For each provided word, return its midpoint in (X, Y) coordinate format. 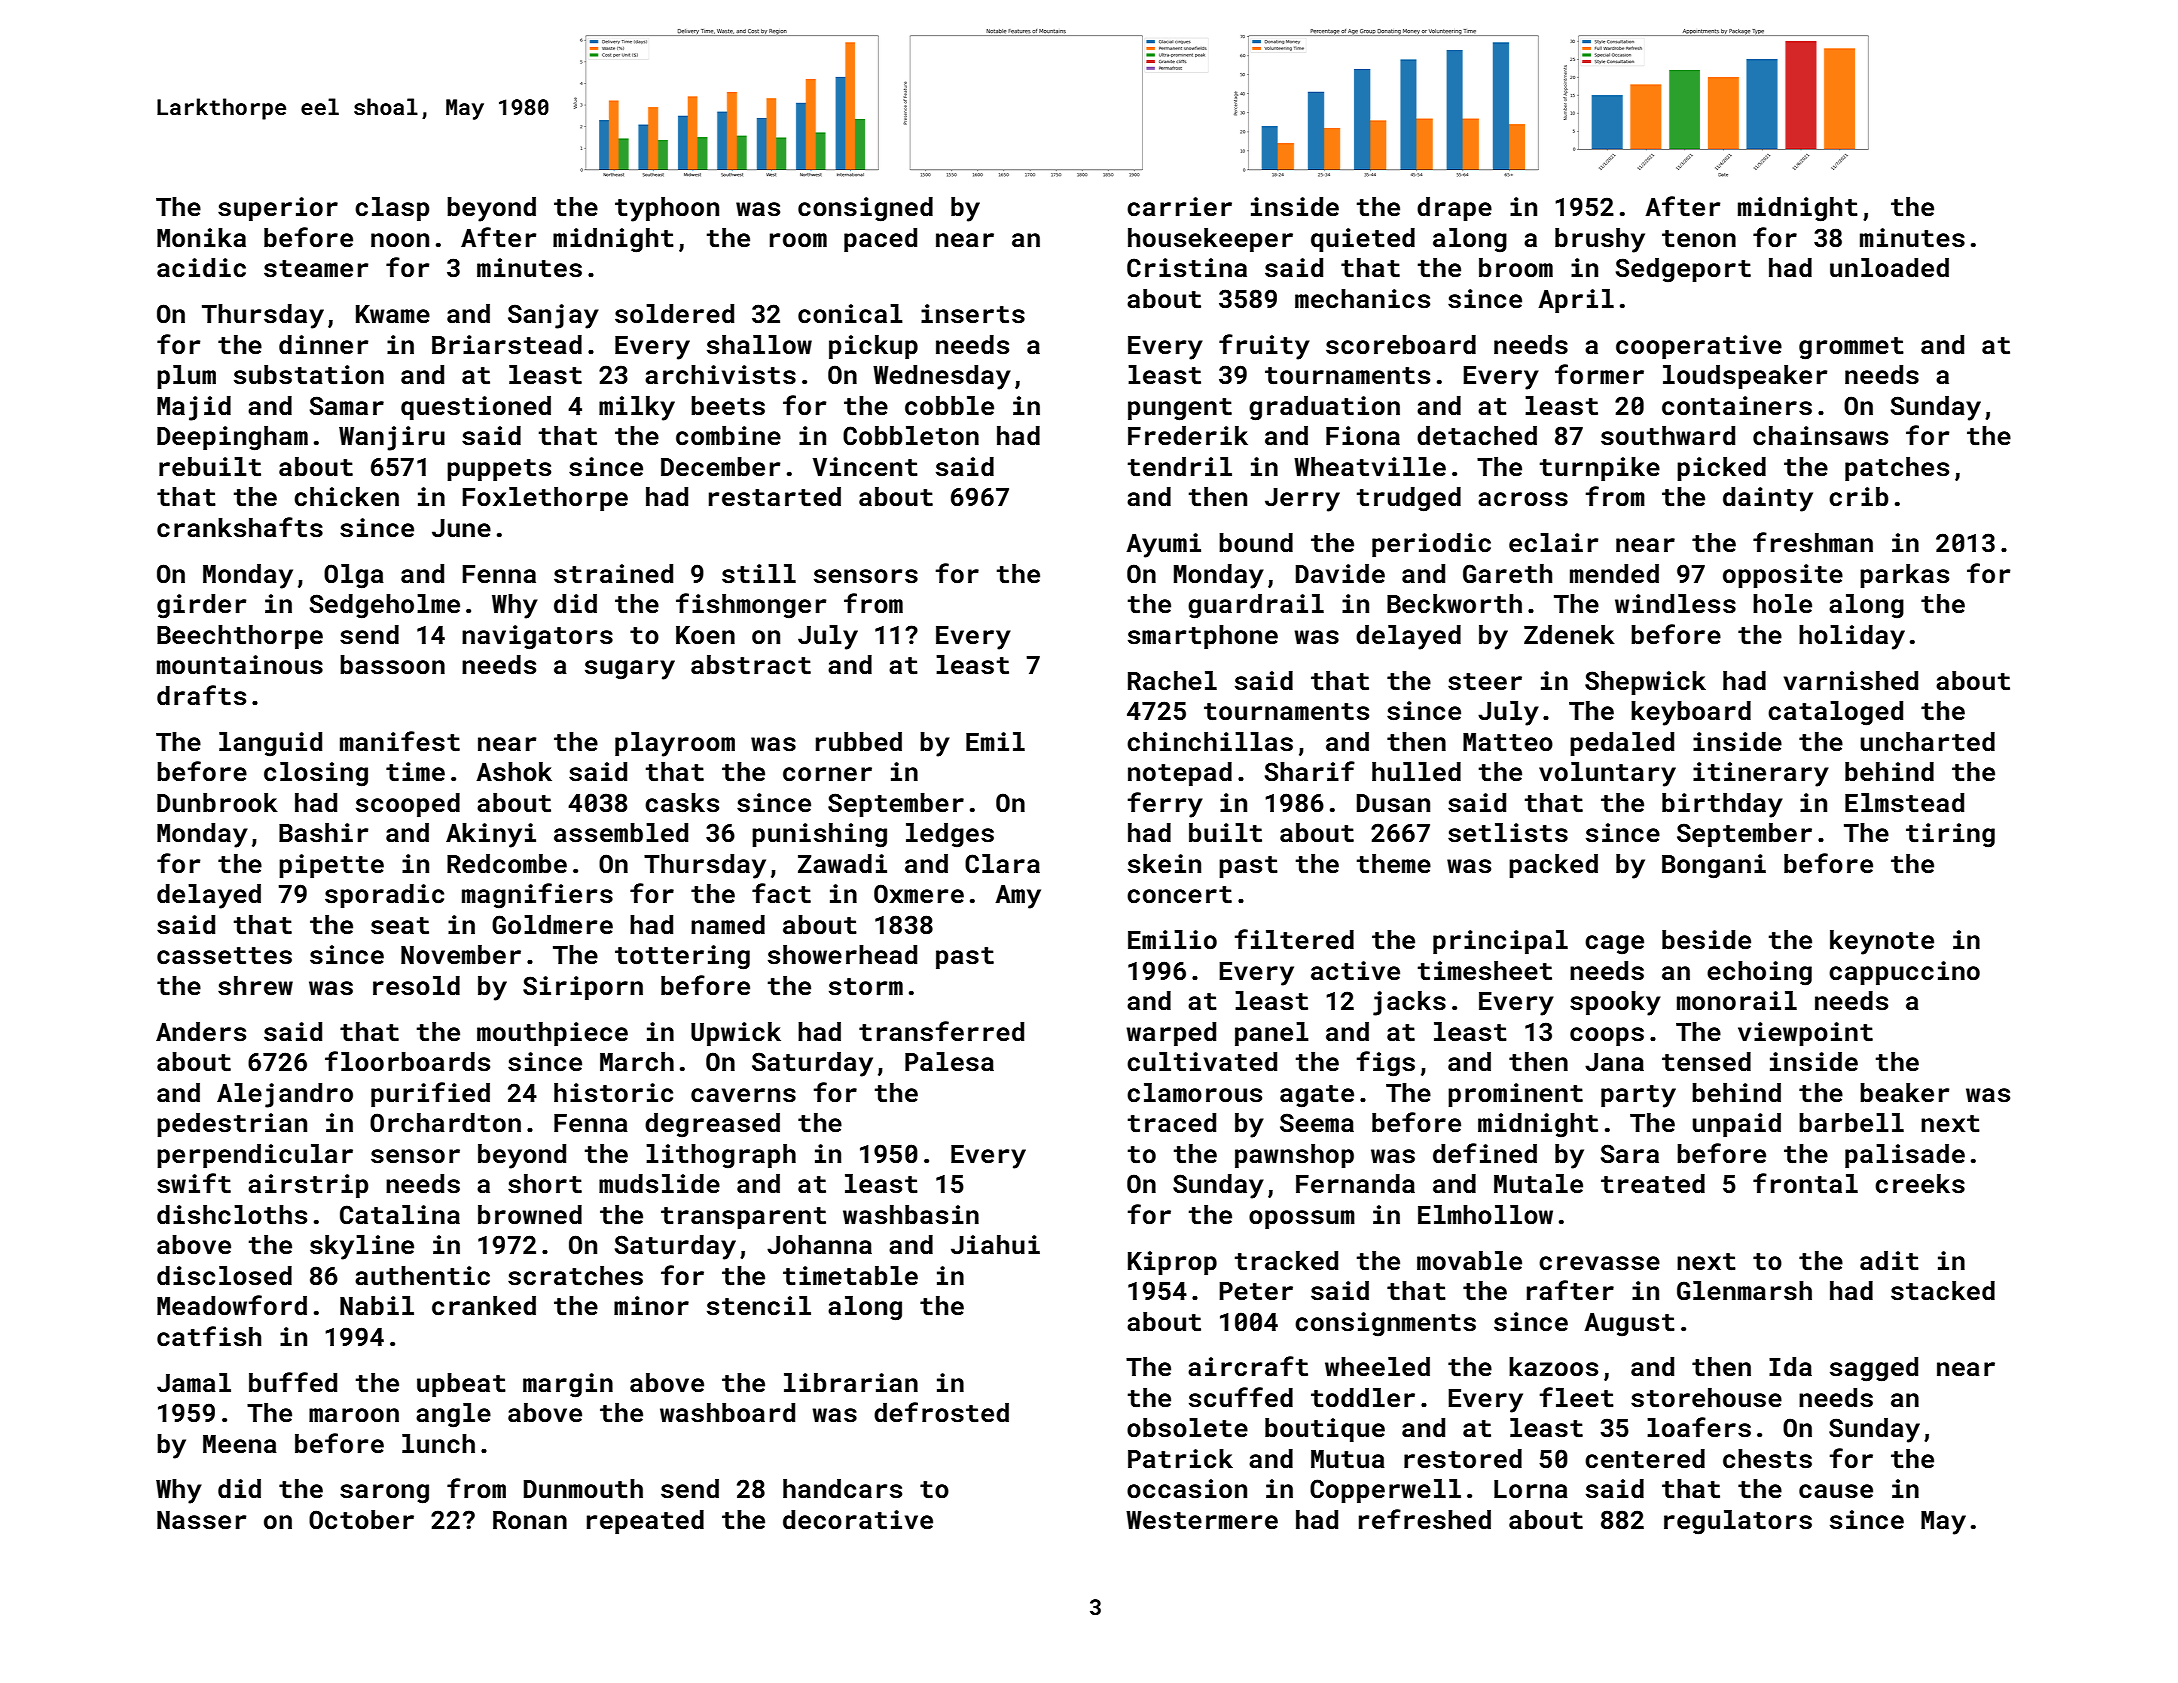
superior (278, 209)
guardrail (1256, 606)
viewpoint (1805, 1034)
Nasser (201, 1520)
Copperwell (1385, 1491)
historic (613, 1093)
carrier (1179, 207)
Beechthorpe (240, 637)
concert (1179, 895)
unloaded (1889, 268)
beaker (1904, 1093)
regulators (1738, 1522)
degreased (712, 1125)
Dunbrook (217, 803)
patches (1897, 469)
